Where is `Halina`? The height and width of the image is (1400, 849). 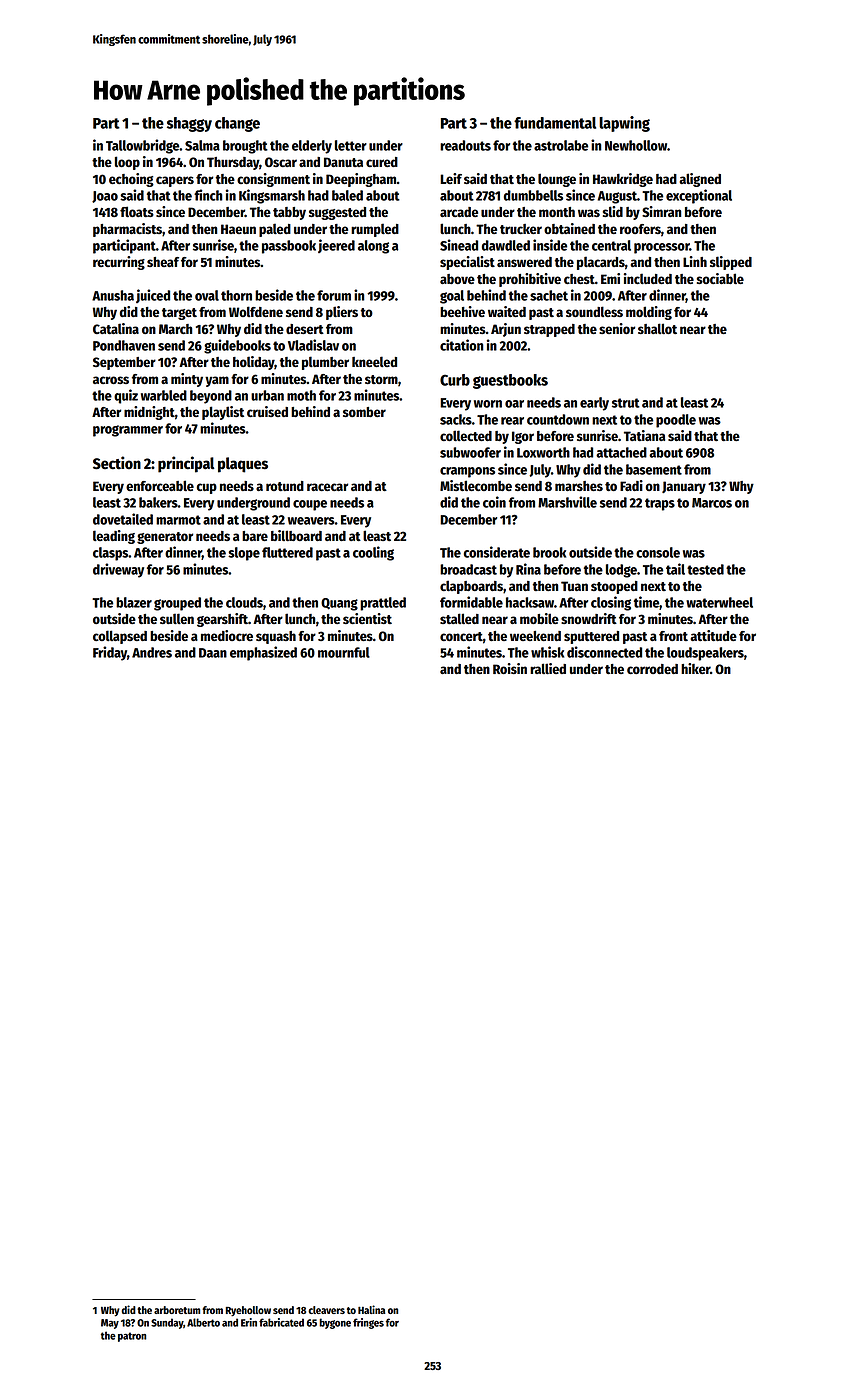
Halina is located at coordinates (371, 1309).
